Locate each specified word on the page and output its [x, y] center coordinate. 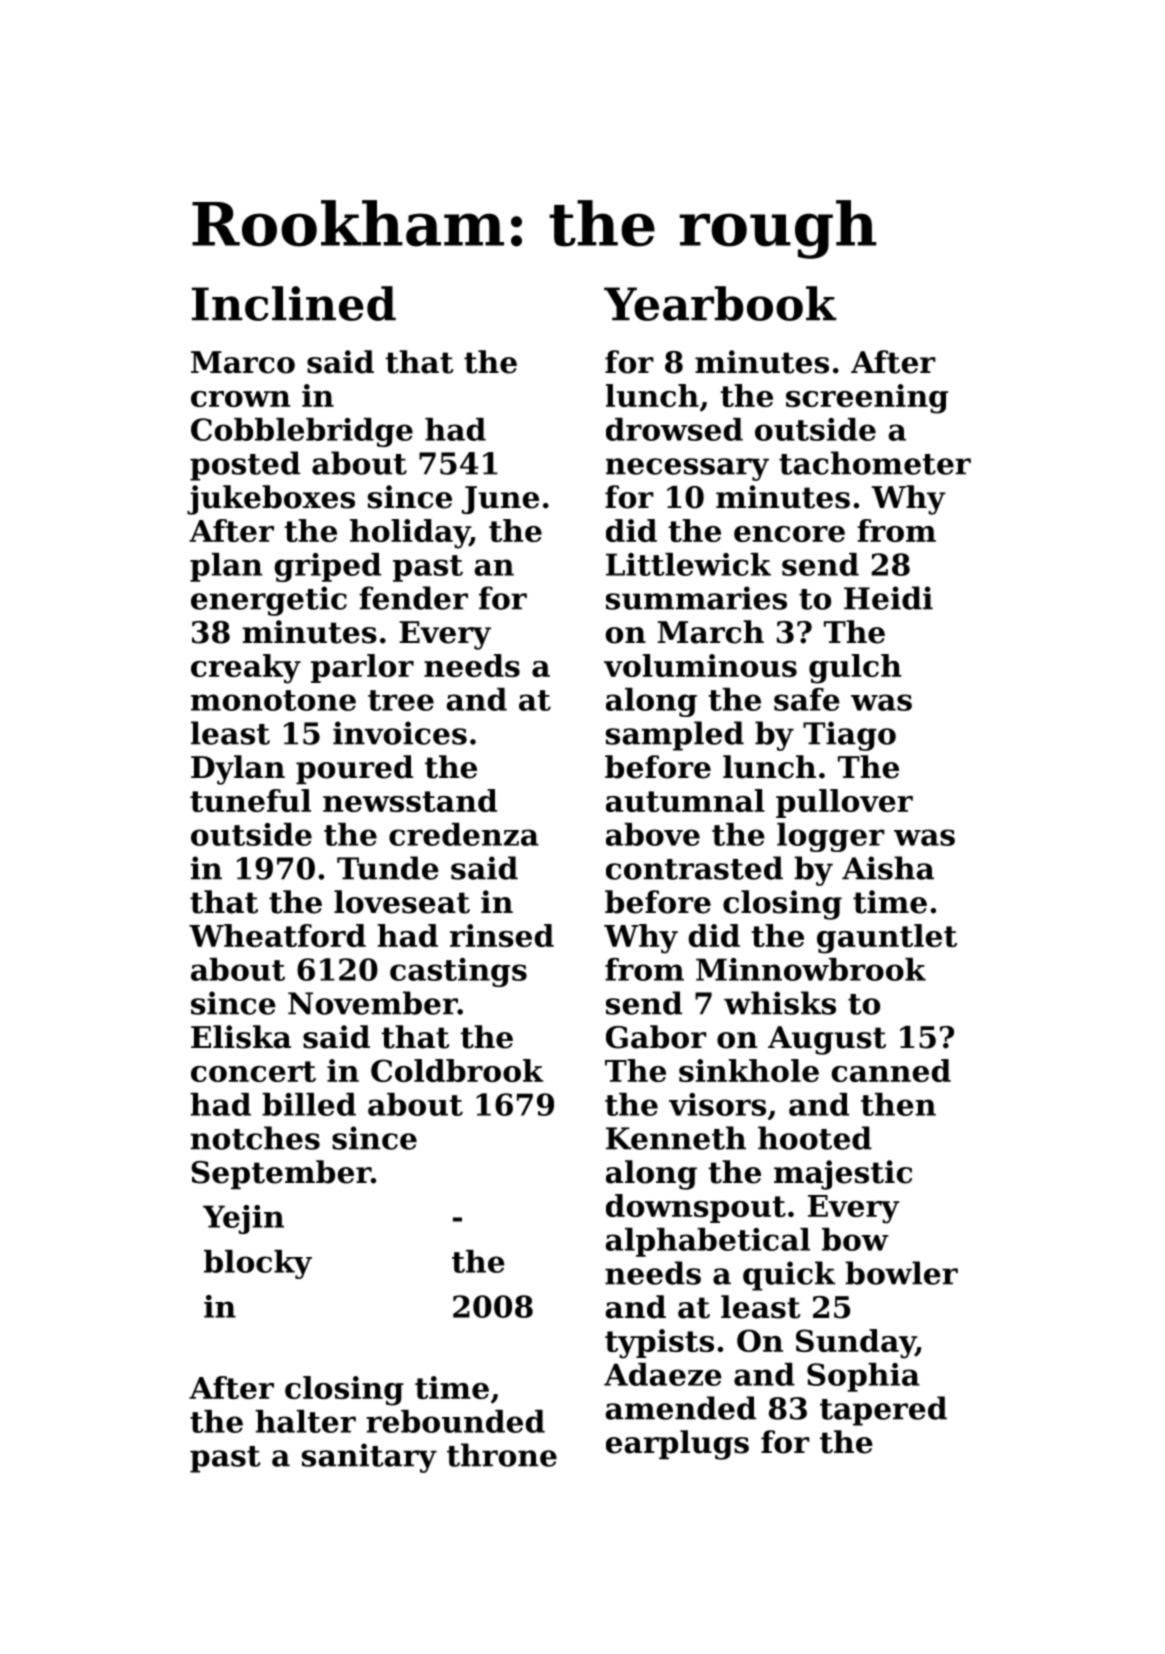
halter [305, 1421]
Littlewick [688, 564]
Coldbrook [457, 1070]
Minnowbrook [811, 969]
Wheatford [277, 935]
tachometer [875, 463]
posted [245, 466]
